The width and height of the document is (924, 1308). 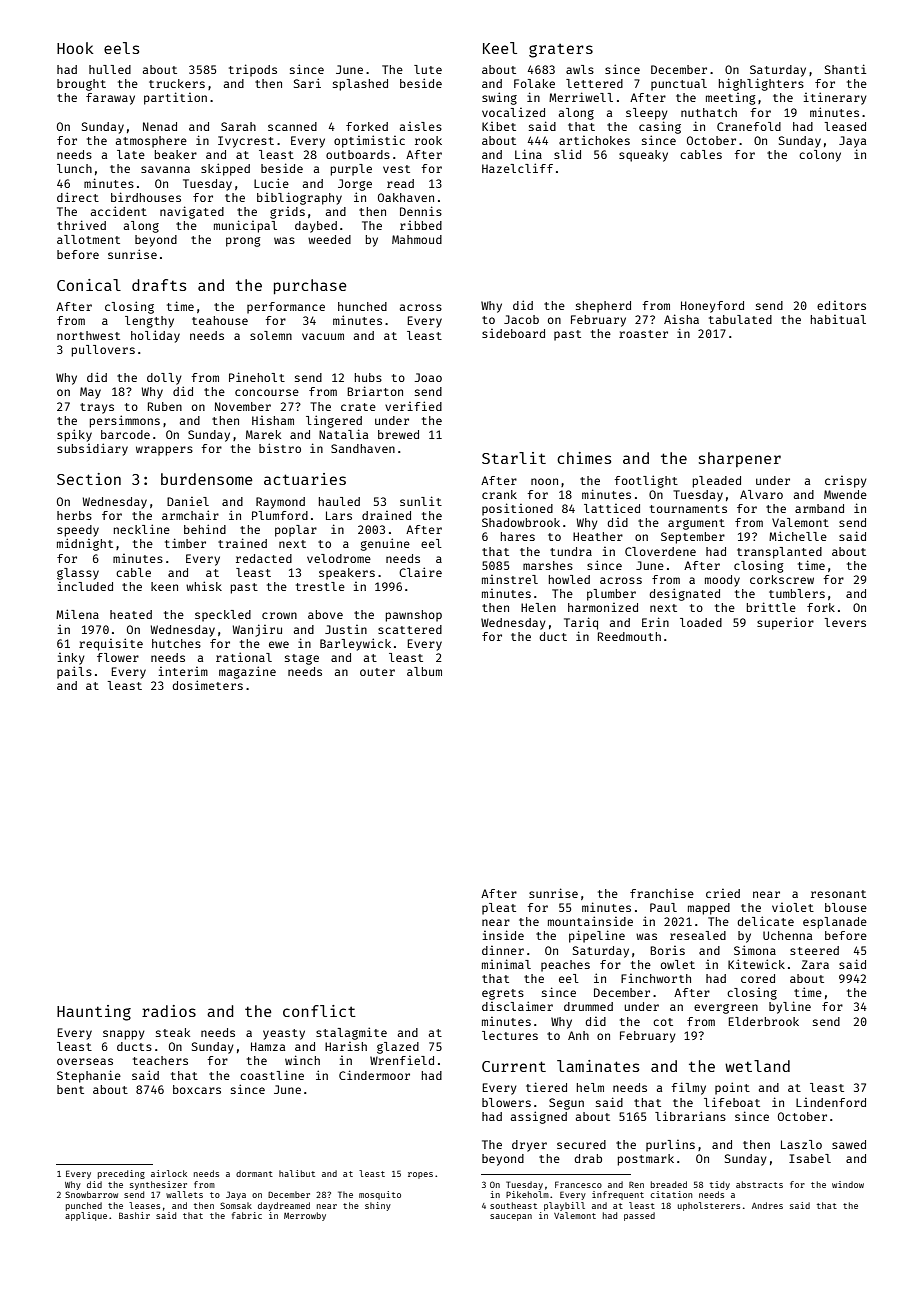 What do you see at coordinates (94, 1013) in the document?
I see `Haunting` at bounding box center [94, 1013].
